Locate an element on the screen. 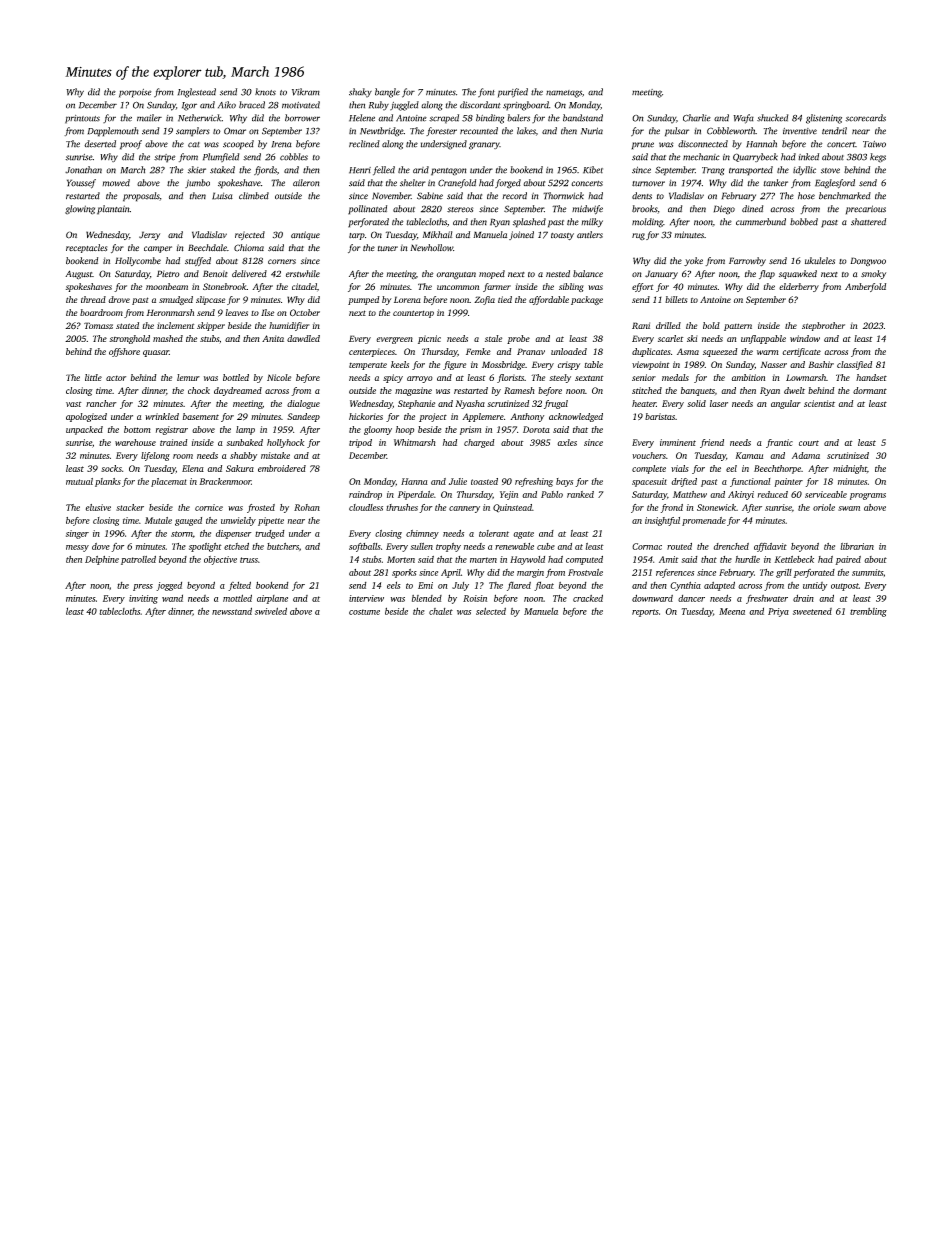 Image resolution: width=952 pixels, height=1233 pixels. lamp is located at coordinates (245, 430).
